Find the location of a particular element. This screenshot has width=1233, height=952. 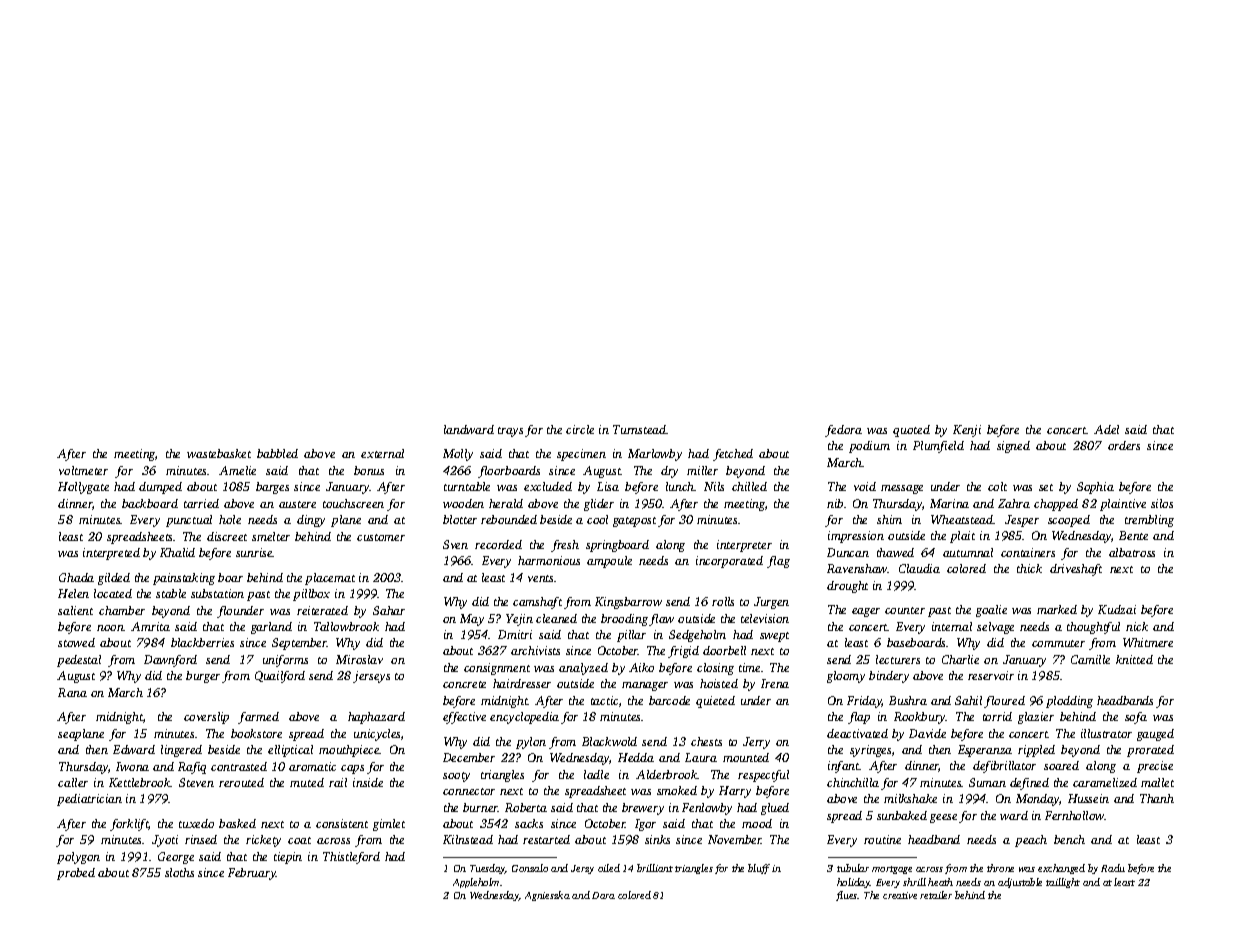

quieted is located at coordinates (715, 702).
